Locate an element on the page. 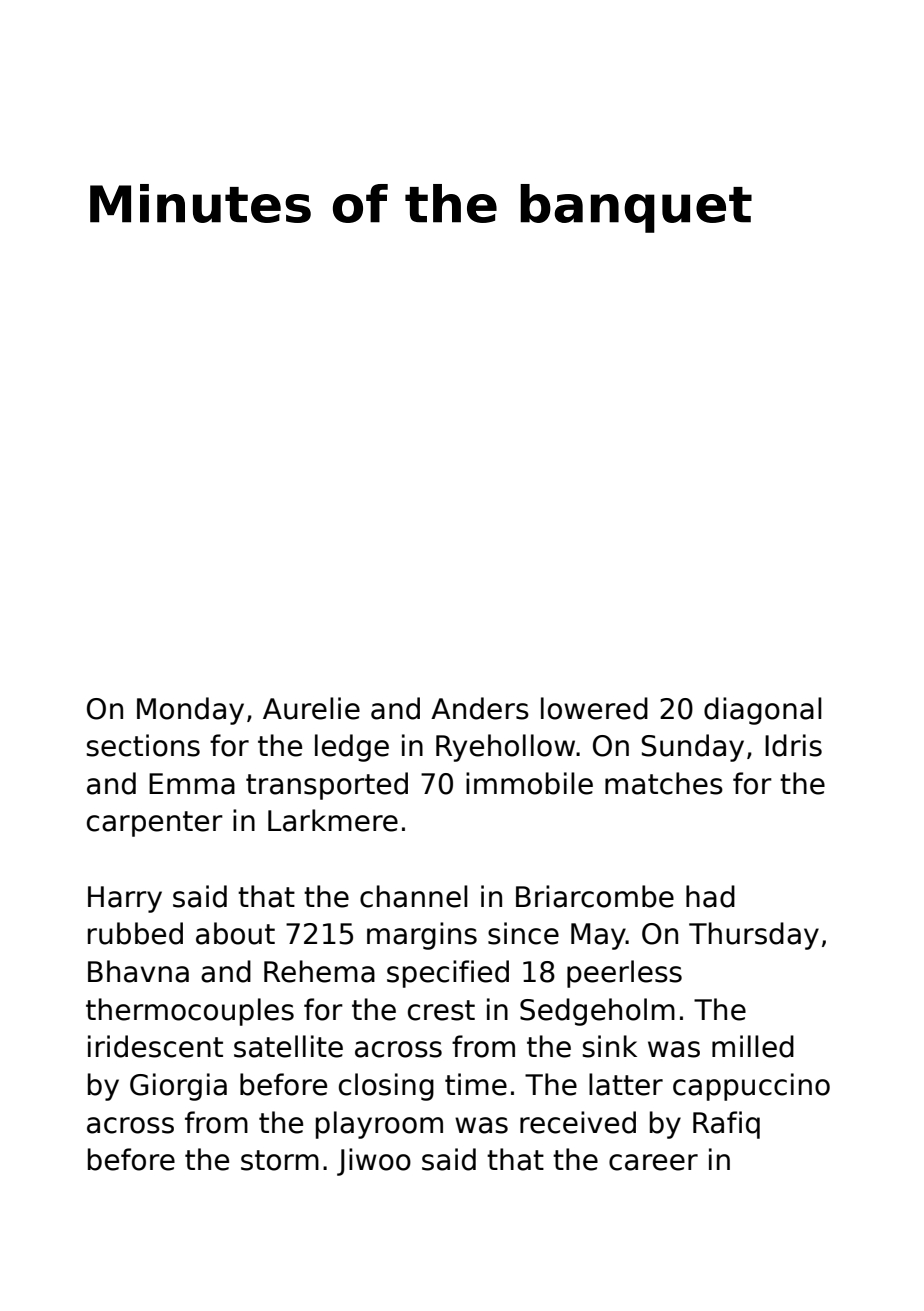 This document has height=1311, width=924. ledge is located at coordinates (352, 748).
